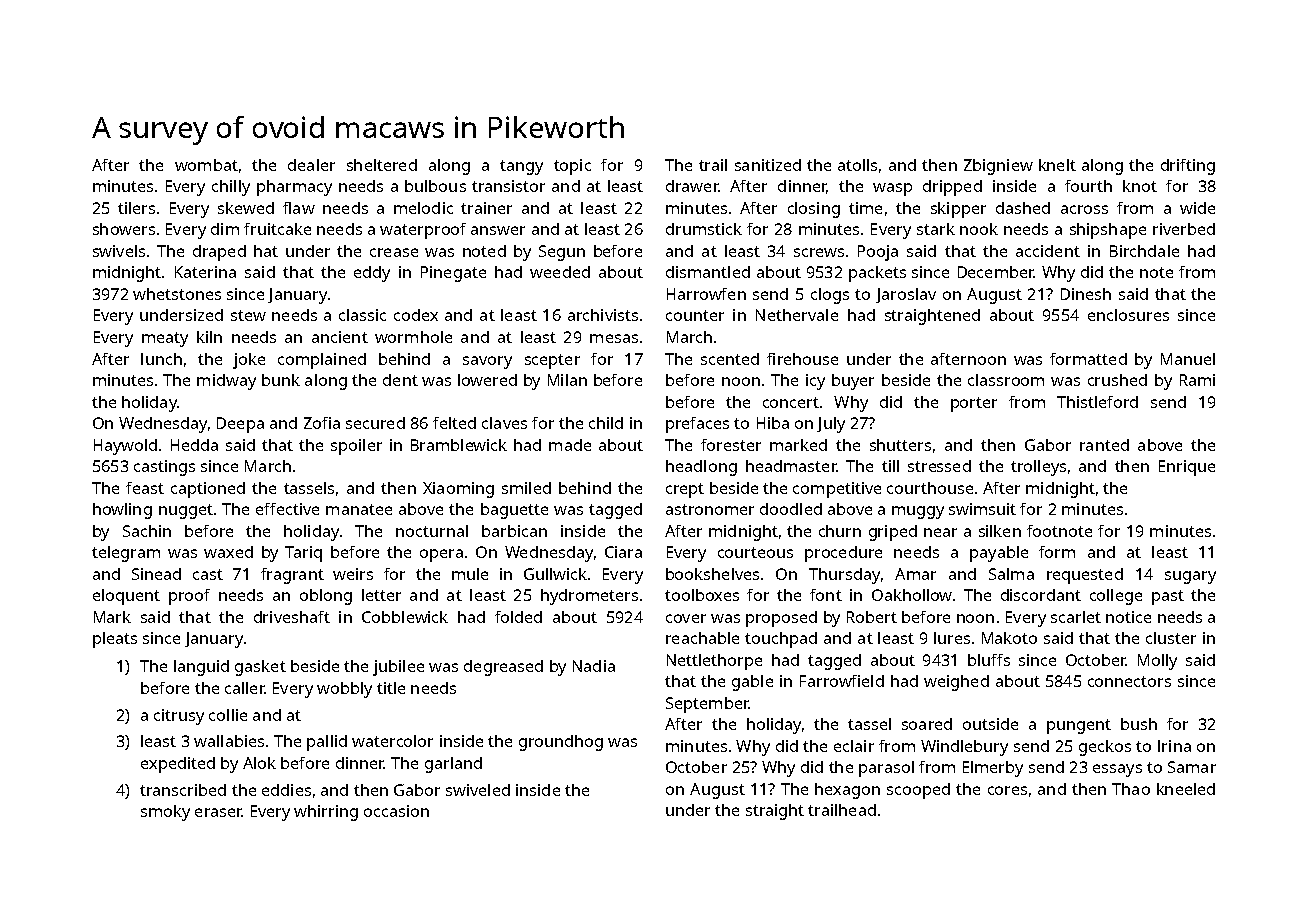  What do you see at coordinates (206, 165) in the screenshot?
I see `wombat` at bounding box center [206, 165].
